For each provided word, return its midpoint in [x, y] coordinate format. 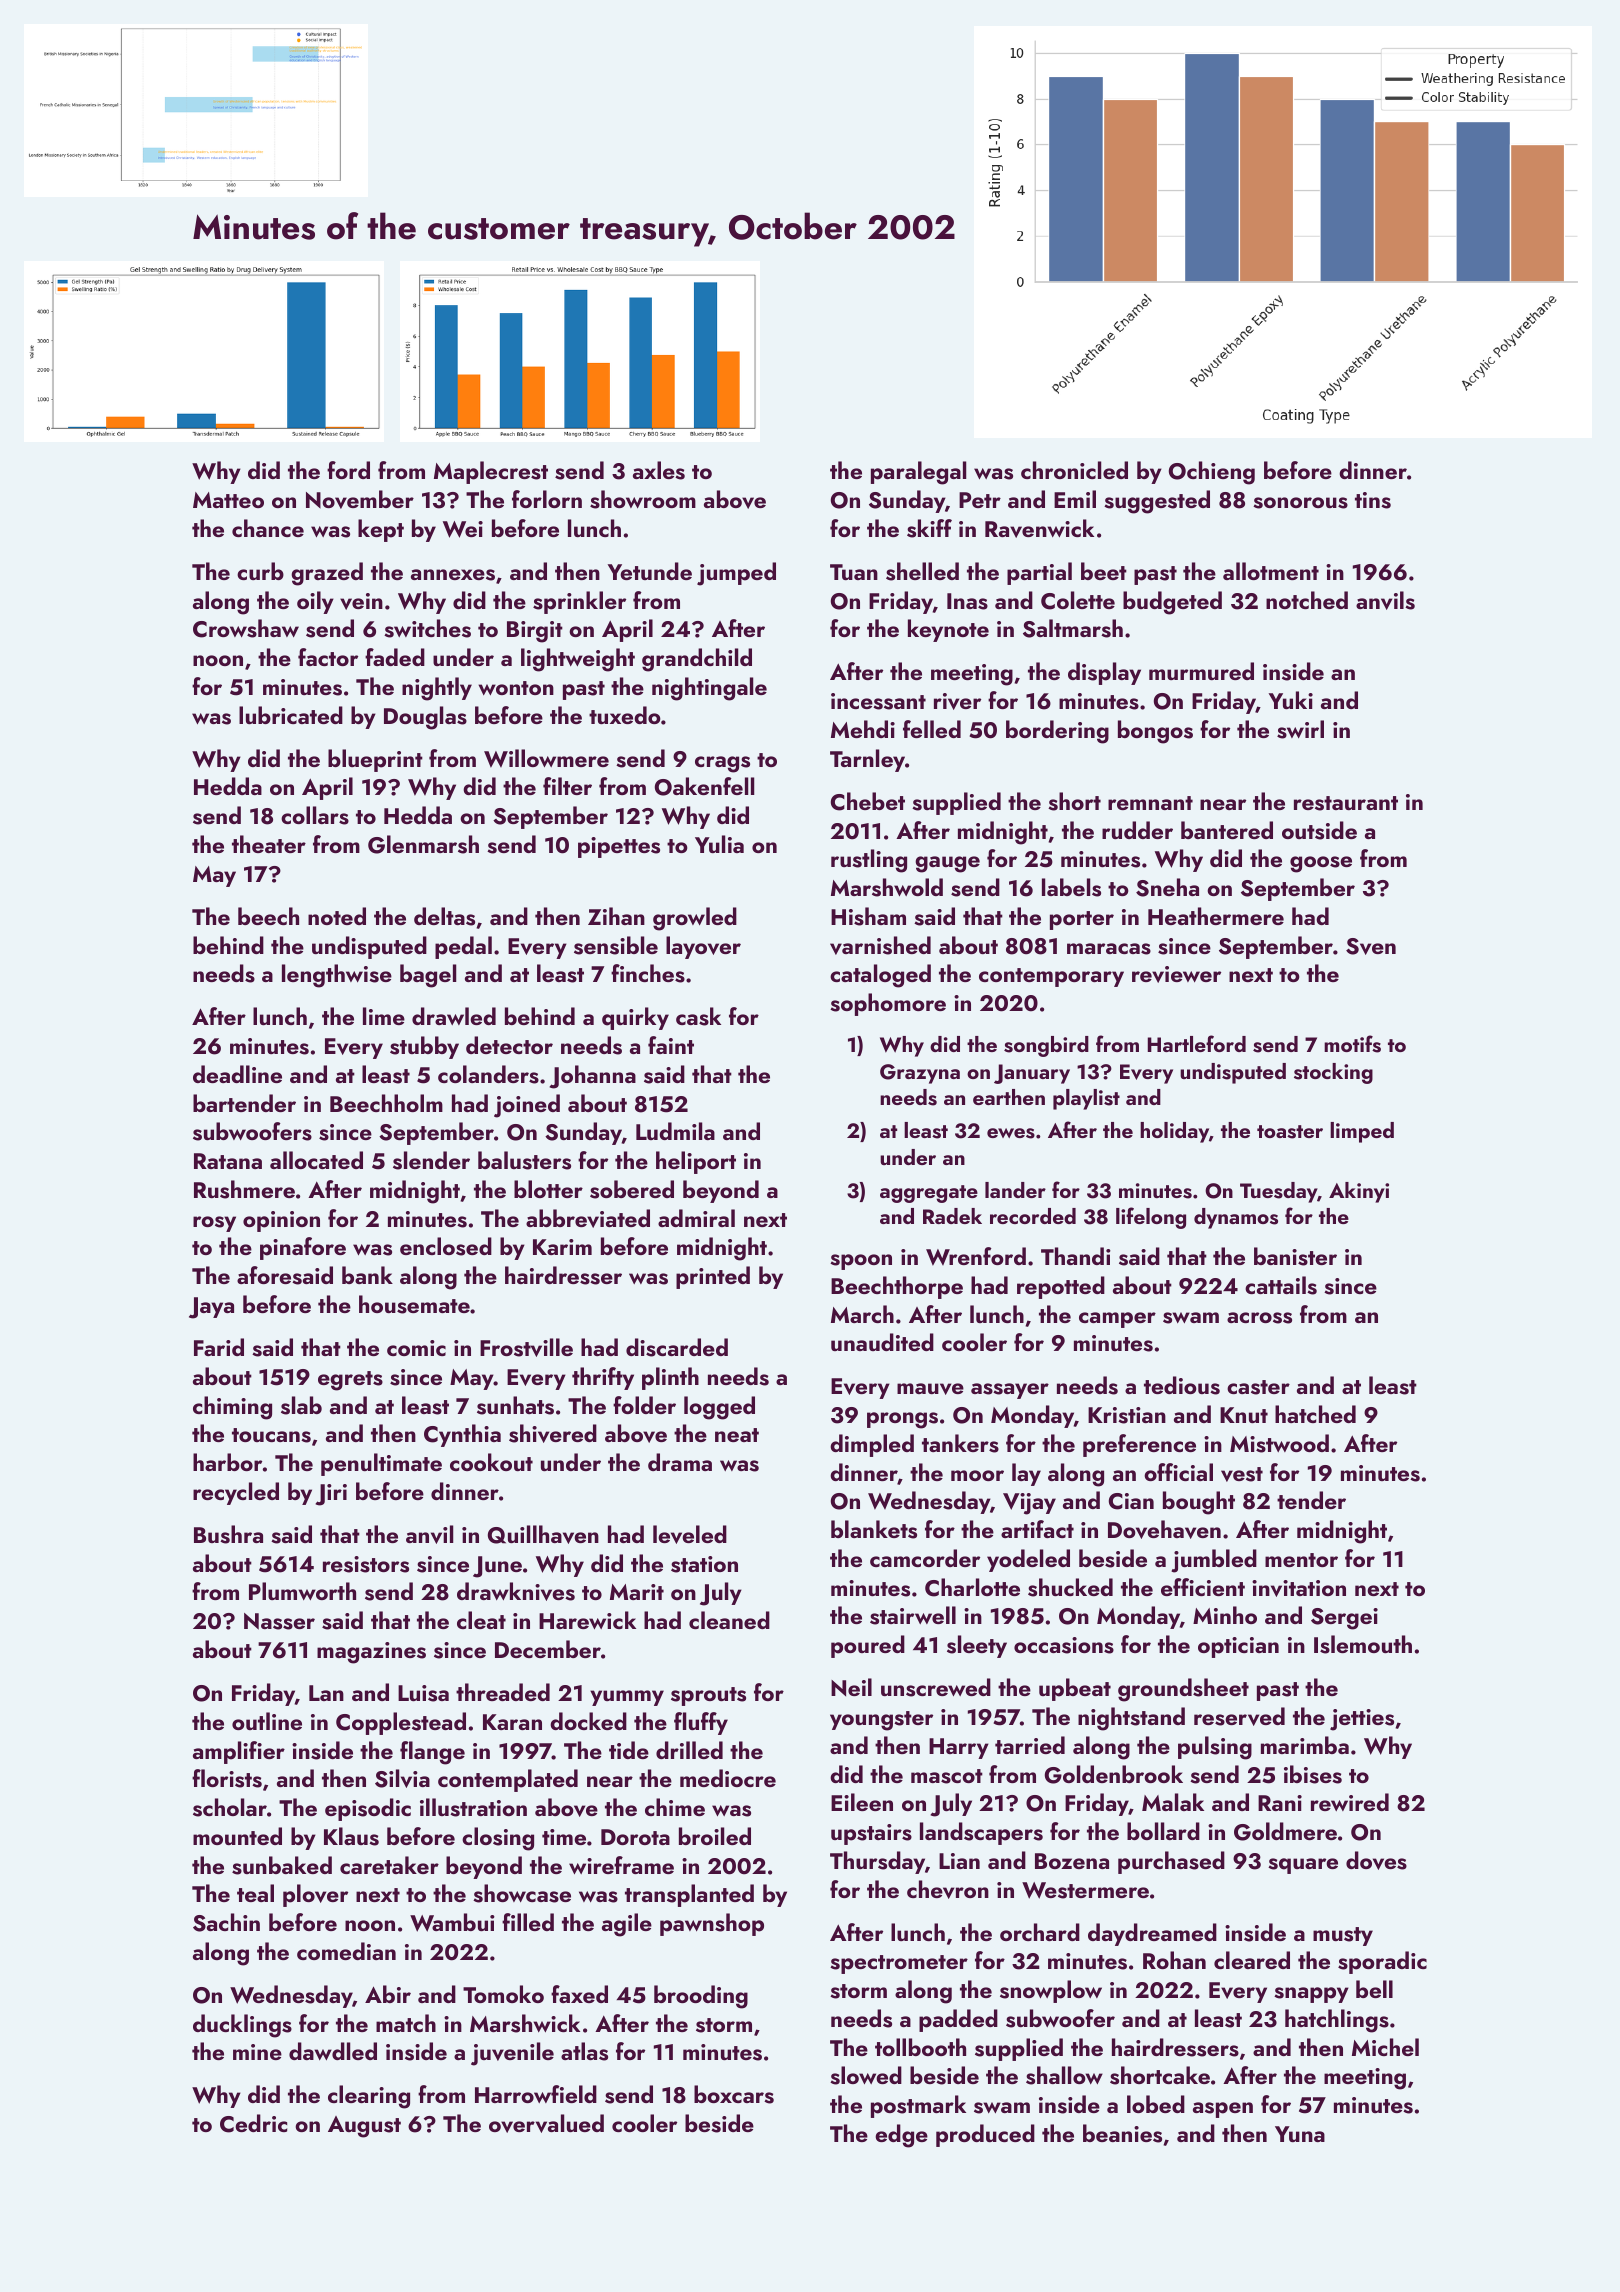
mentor [1301, 1560]
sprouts [708, 1696]
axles [659, 470]
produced [985, 2135]
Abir [388, 1994]
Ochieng [1212, 473]
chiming [232, 1408]
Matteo [228, 500]
